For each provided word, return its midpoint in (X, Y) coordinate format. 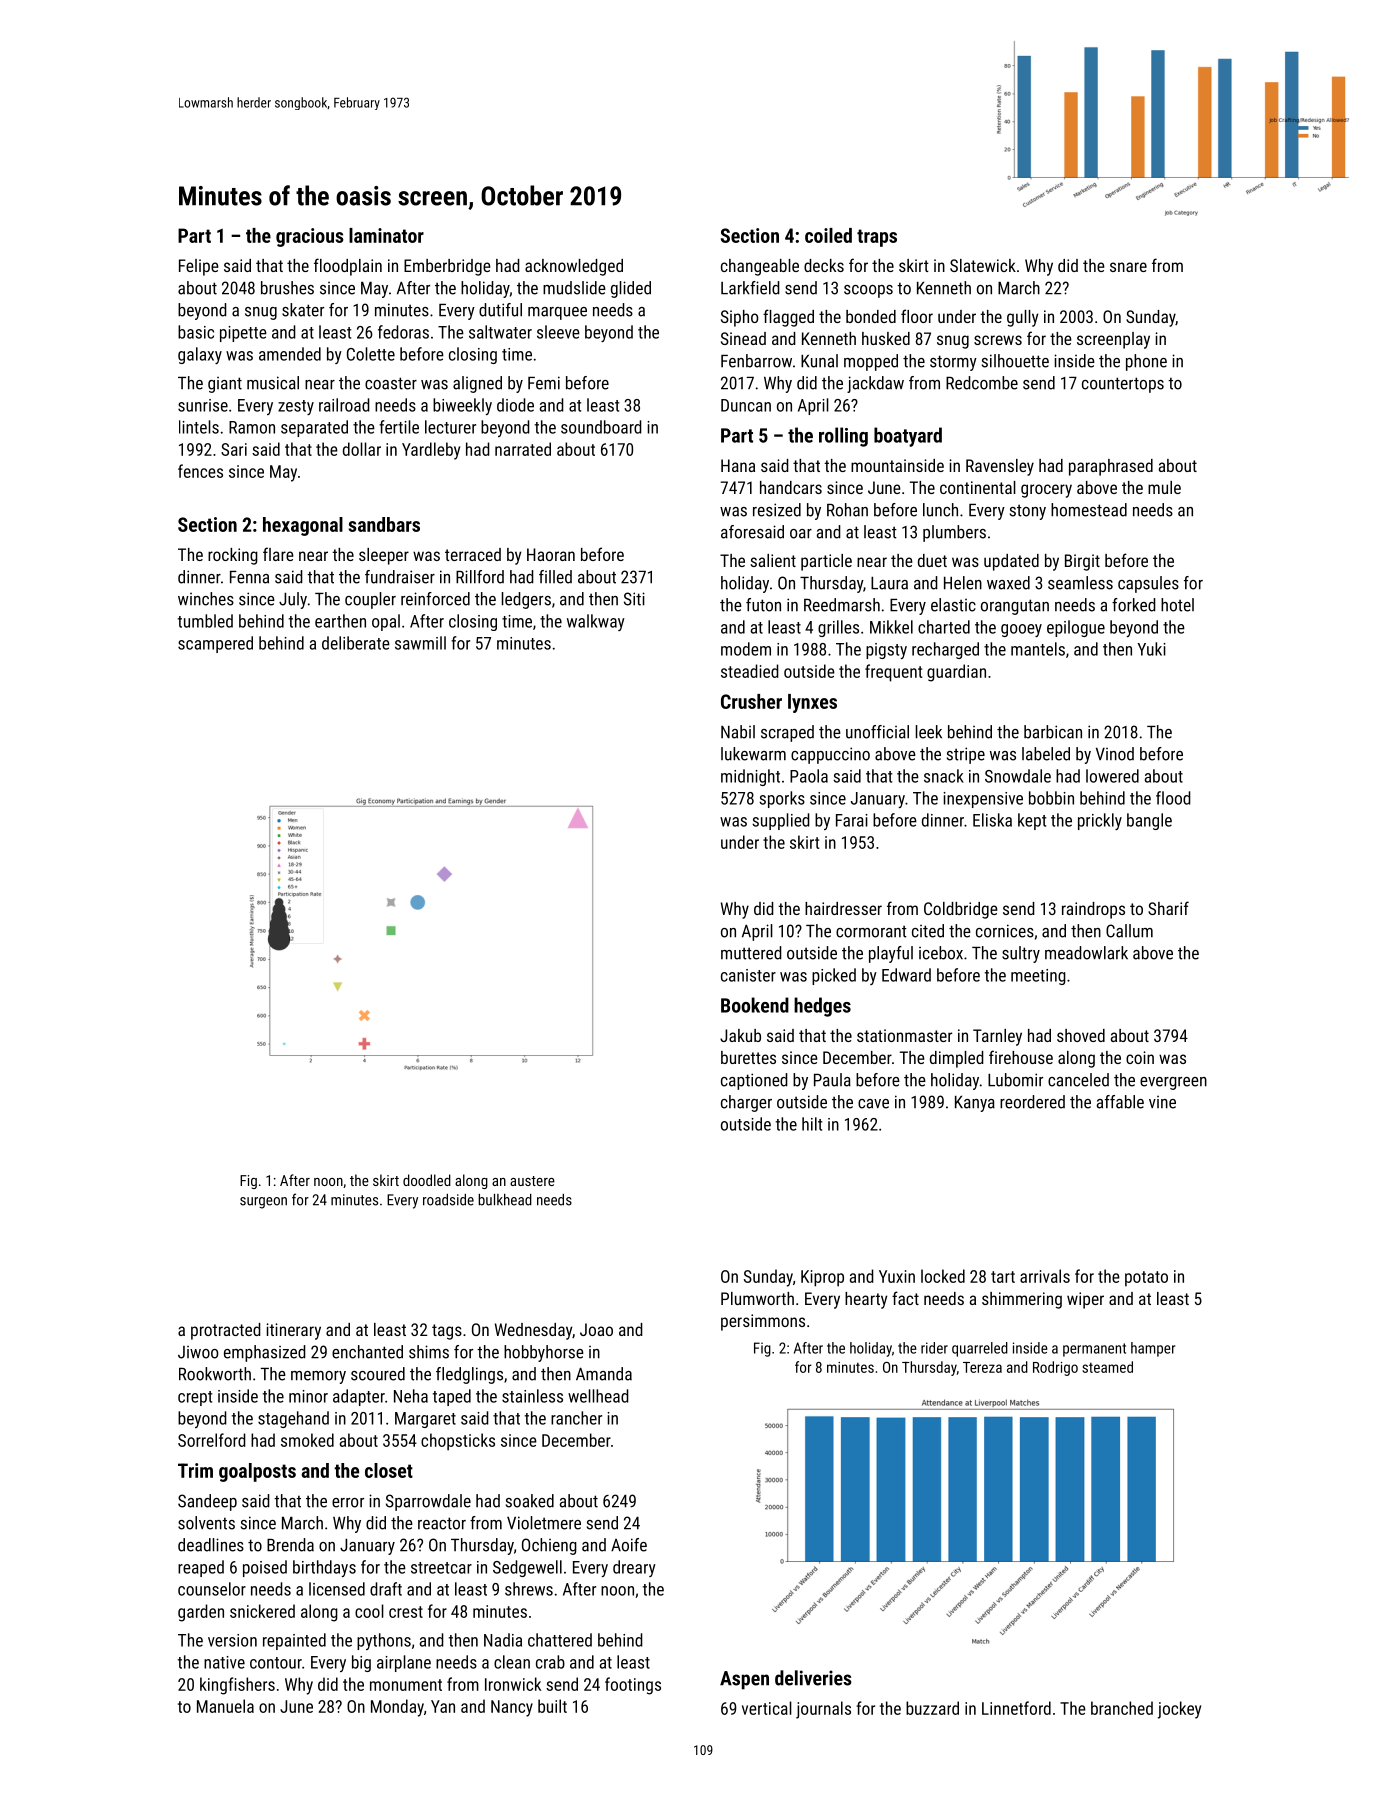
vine (1162, 1102)
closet (389, 1470)
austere (532, 1181)
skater (303, 310)
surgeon (263, 1203)
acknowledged (574, 267)
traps (877, 238)
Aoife (629, 1545)
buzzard (932, 1708)
